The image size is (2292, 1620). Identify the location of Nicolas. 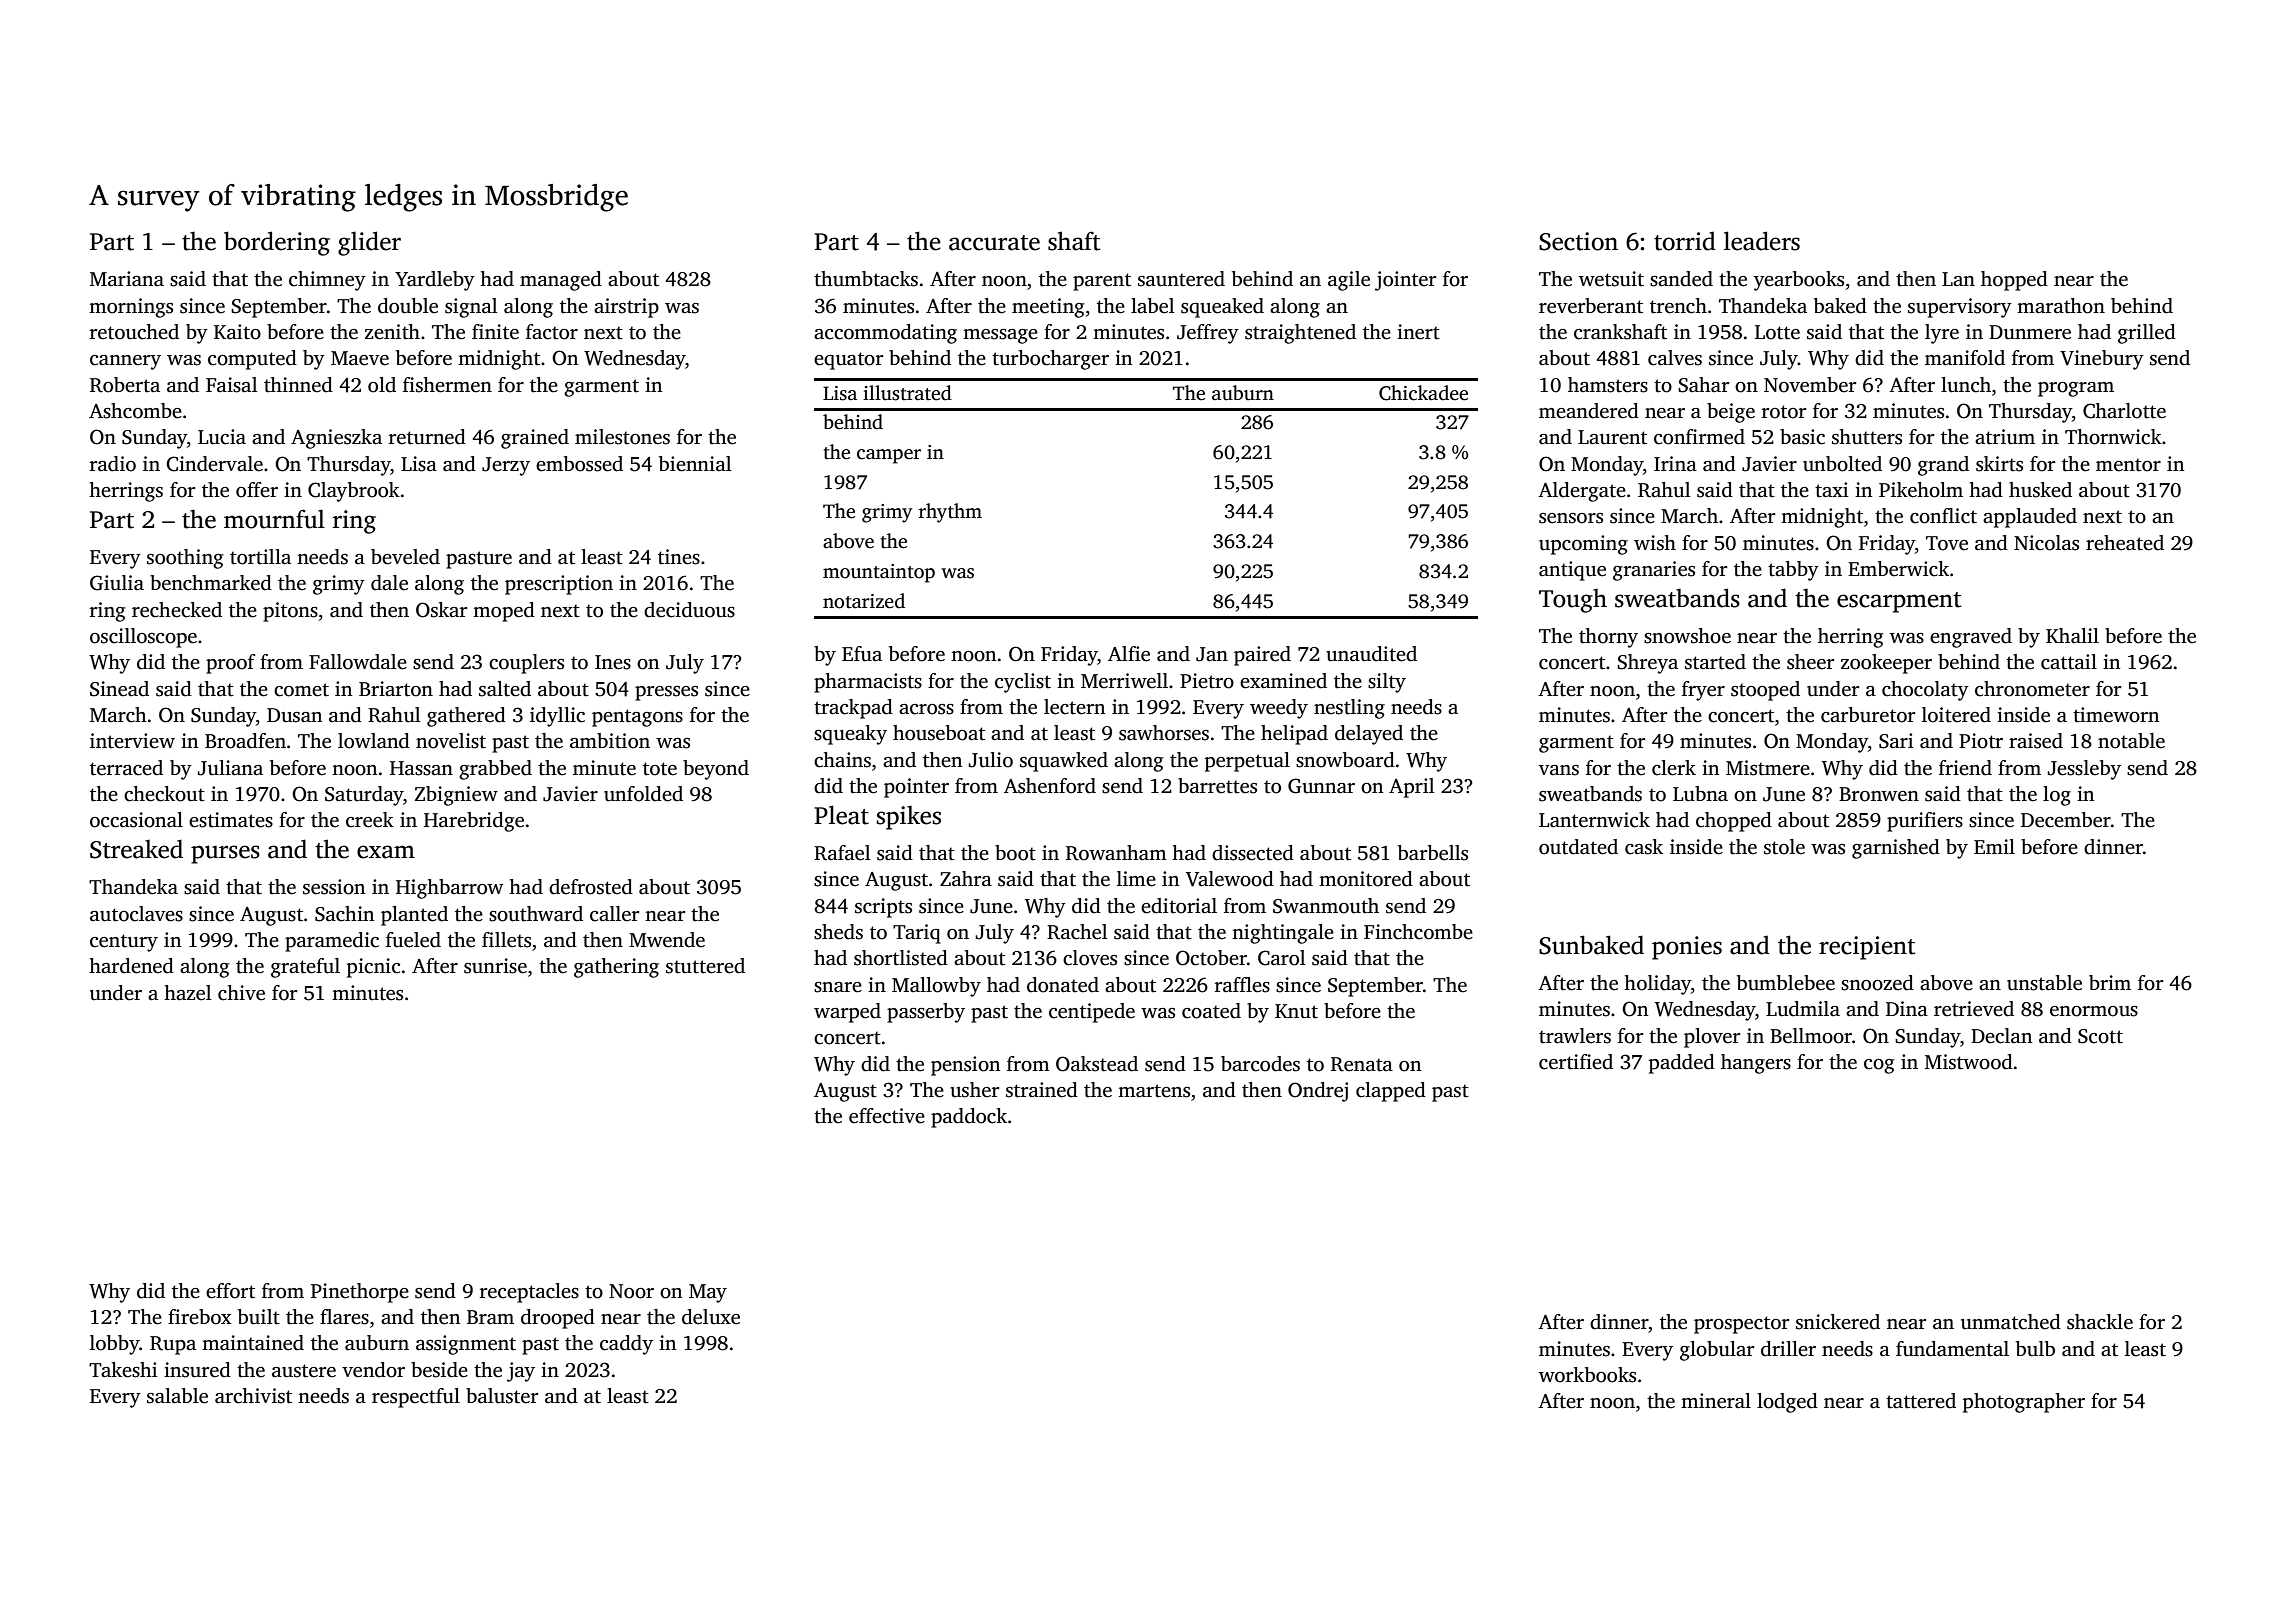
(2046, 543).
